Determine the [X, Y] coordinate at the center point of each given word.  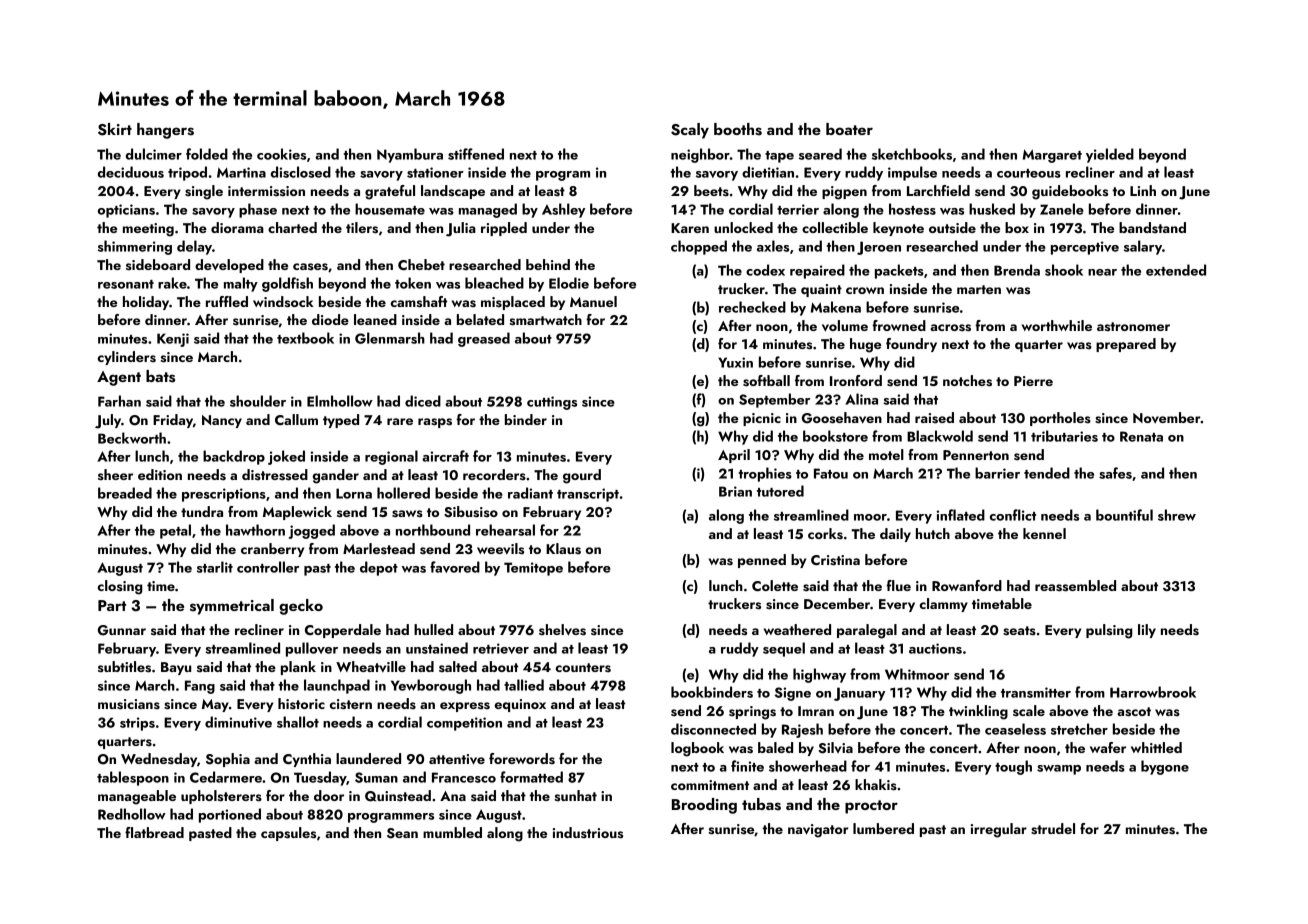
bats [160, 376]
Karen [690, 228]
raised [934, 418]
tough [1013, 767]
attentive [457, 759]
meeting [148, 230]
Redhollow [132, 814]
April [734, 456]
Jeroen [879, 248]
